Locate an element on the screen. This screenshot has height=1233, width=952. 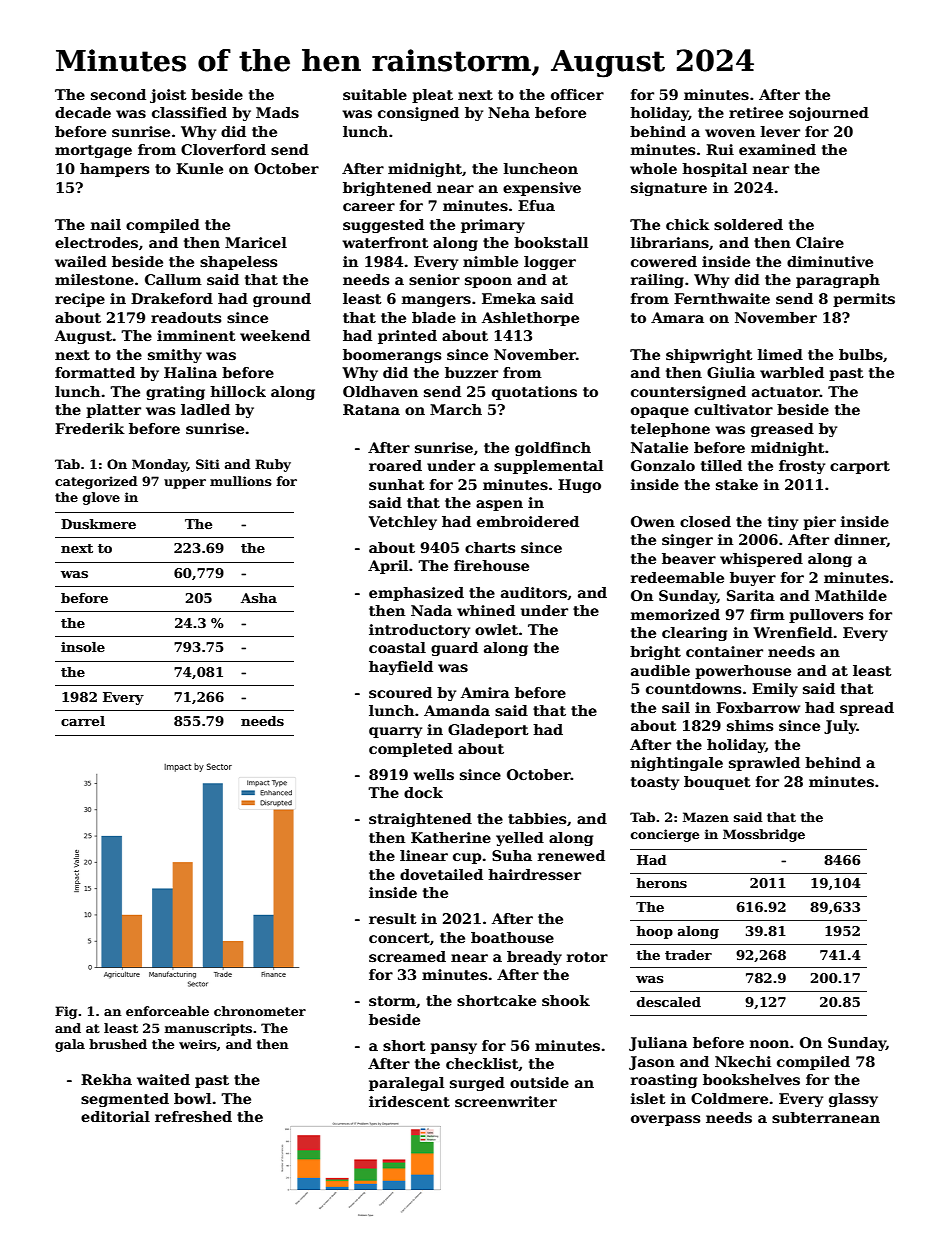
refreshed is located at coordinates (193, 1116).
